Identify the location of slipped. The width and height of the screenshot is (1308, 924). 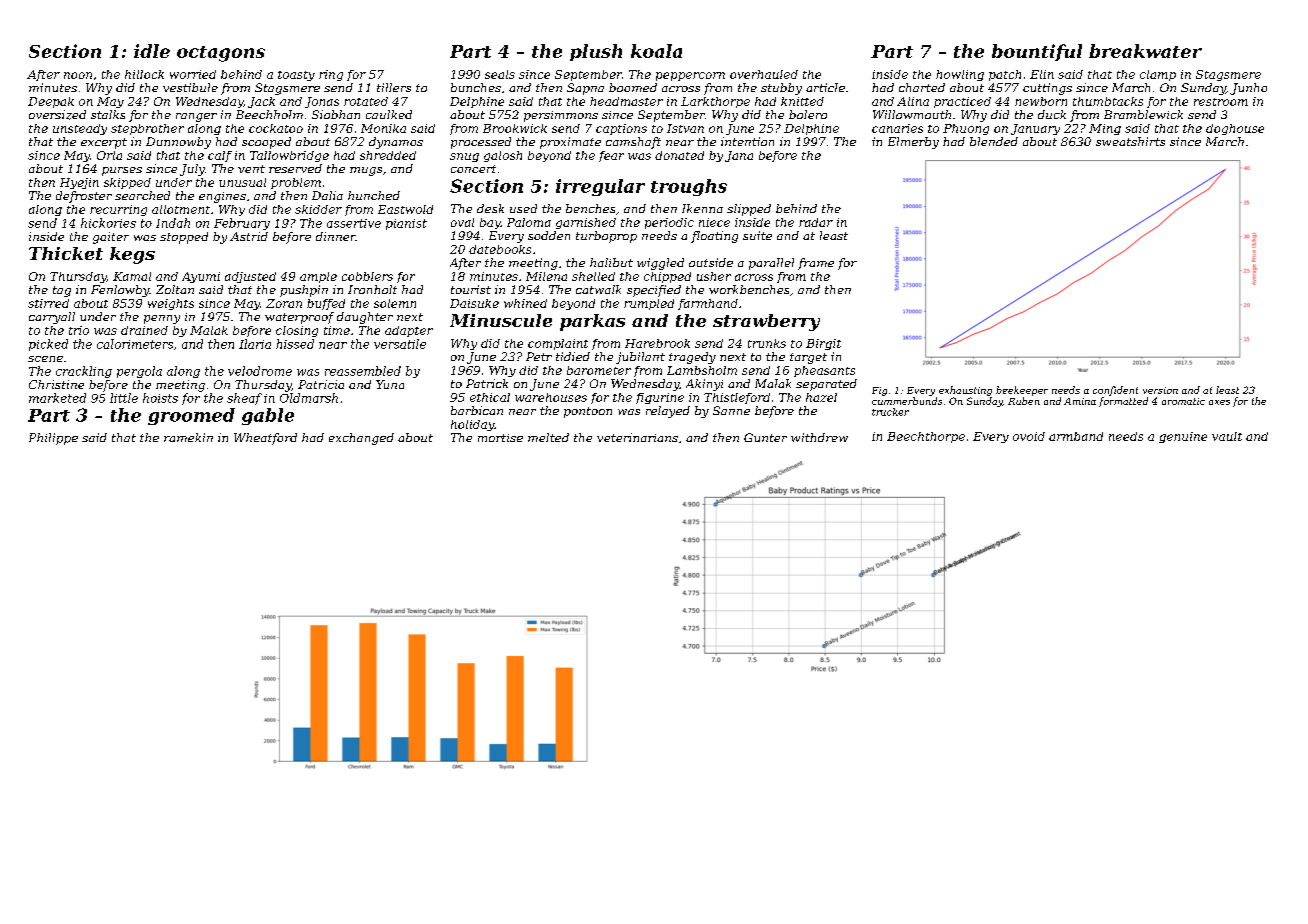
(749, 210).
